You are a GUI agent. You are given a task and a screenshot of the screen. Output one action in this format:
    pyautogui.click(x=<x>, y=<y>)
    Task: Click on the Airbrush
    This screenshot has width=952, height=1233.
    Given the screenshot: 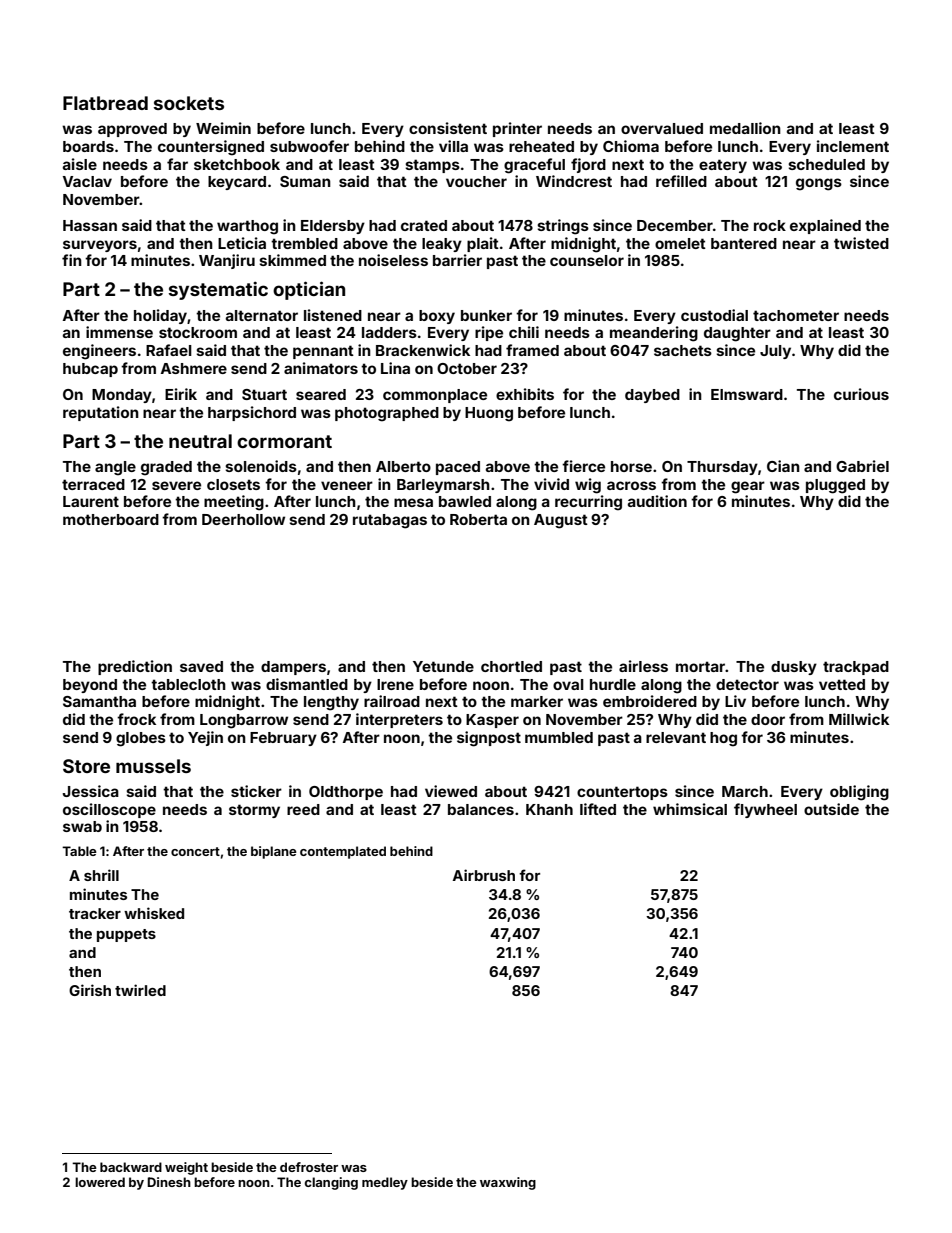 What is the action you would take?
    pyautogui.click(x=484, y=875)
